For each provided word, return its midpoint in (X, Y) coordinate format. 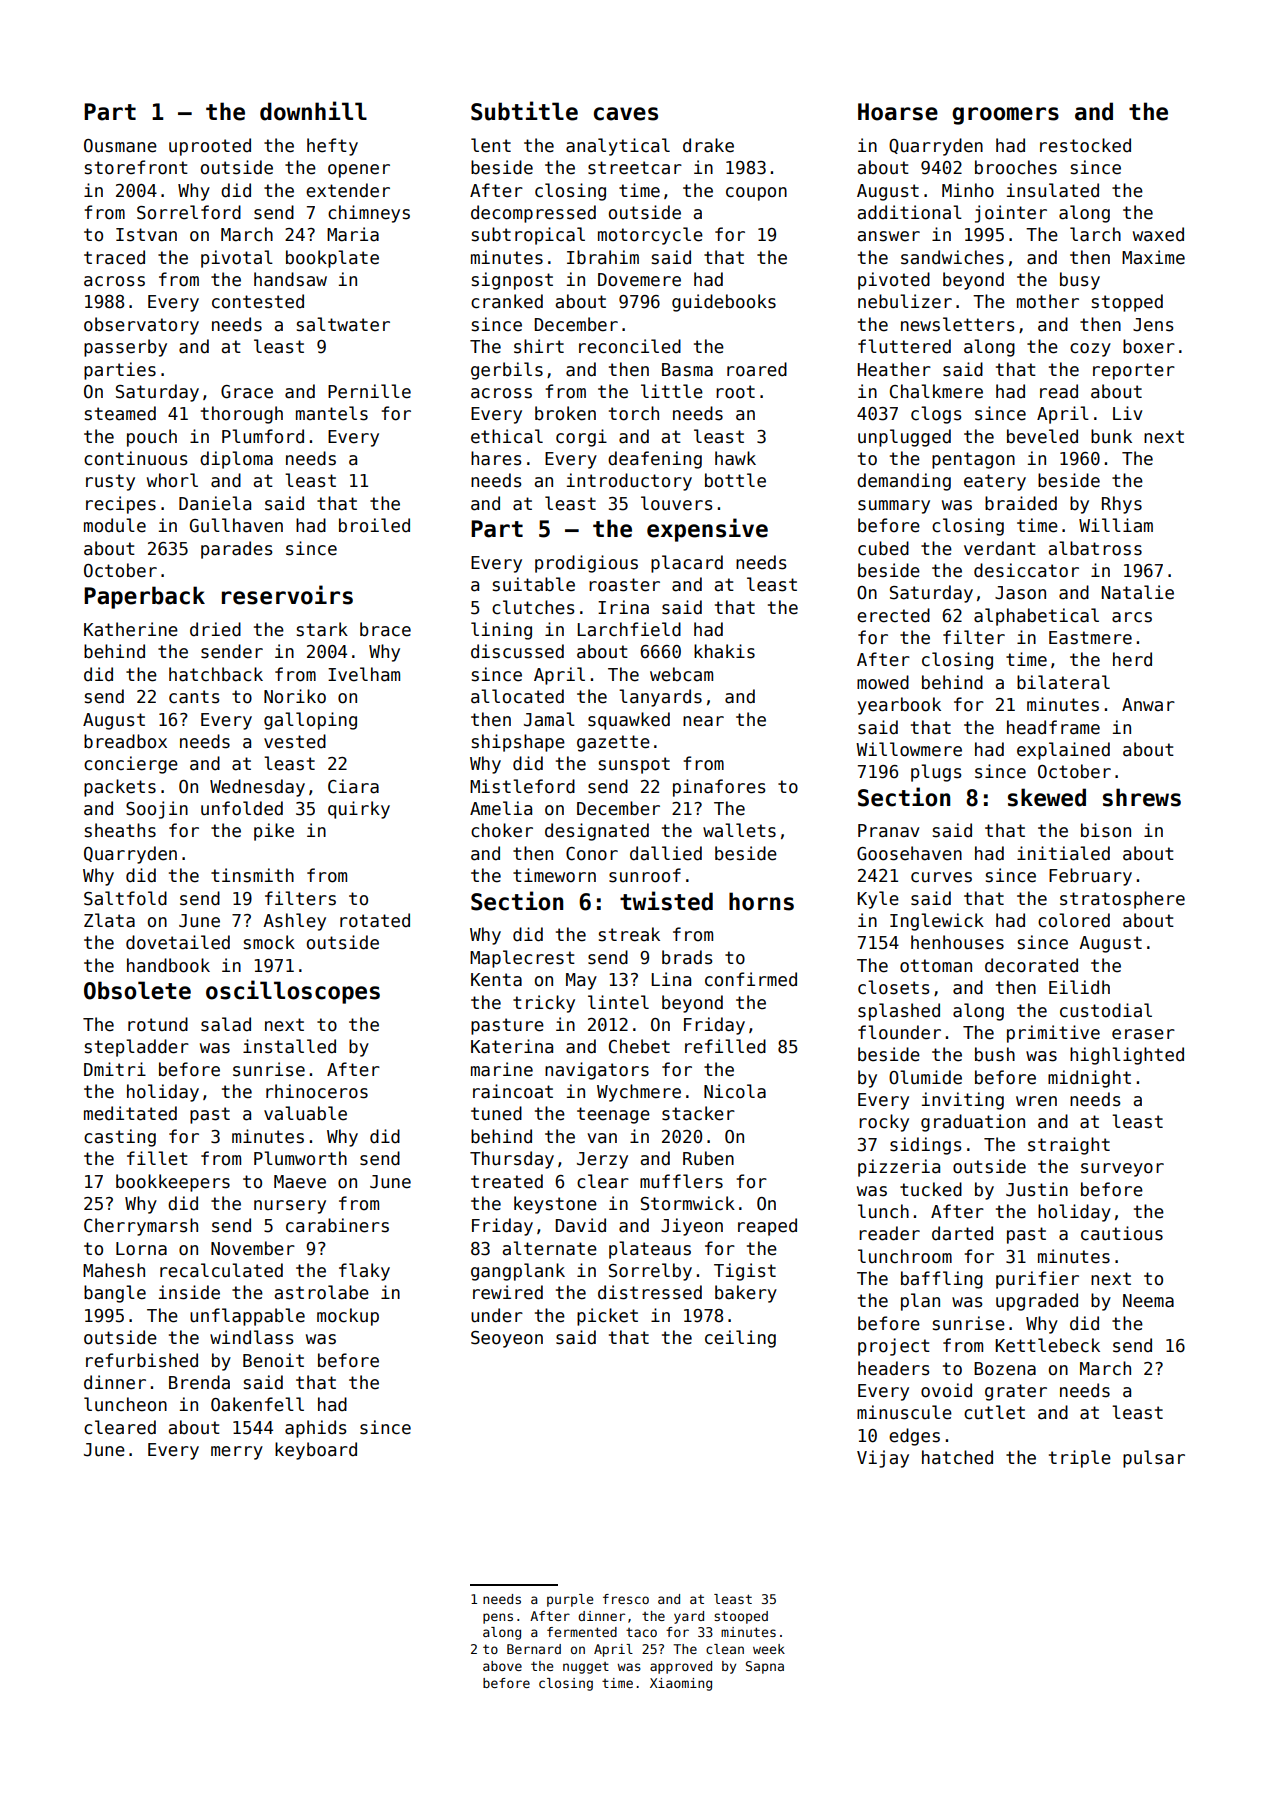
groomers (1005, 116)
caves (626, 114)
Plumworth (300, 1158)
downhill (313, 111)
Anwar (1148, 705)
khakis (724, 651)
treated (507, 1181)
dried (215, 629)
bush (995, 1054)
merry (237, 1453)
